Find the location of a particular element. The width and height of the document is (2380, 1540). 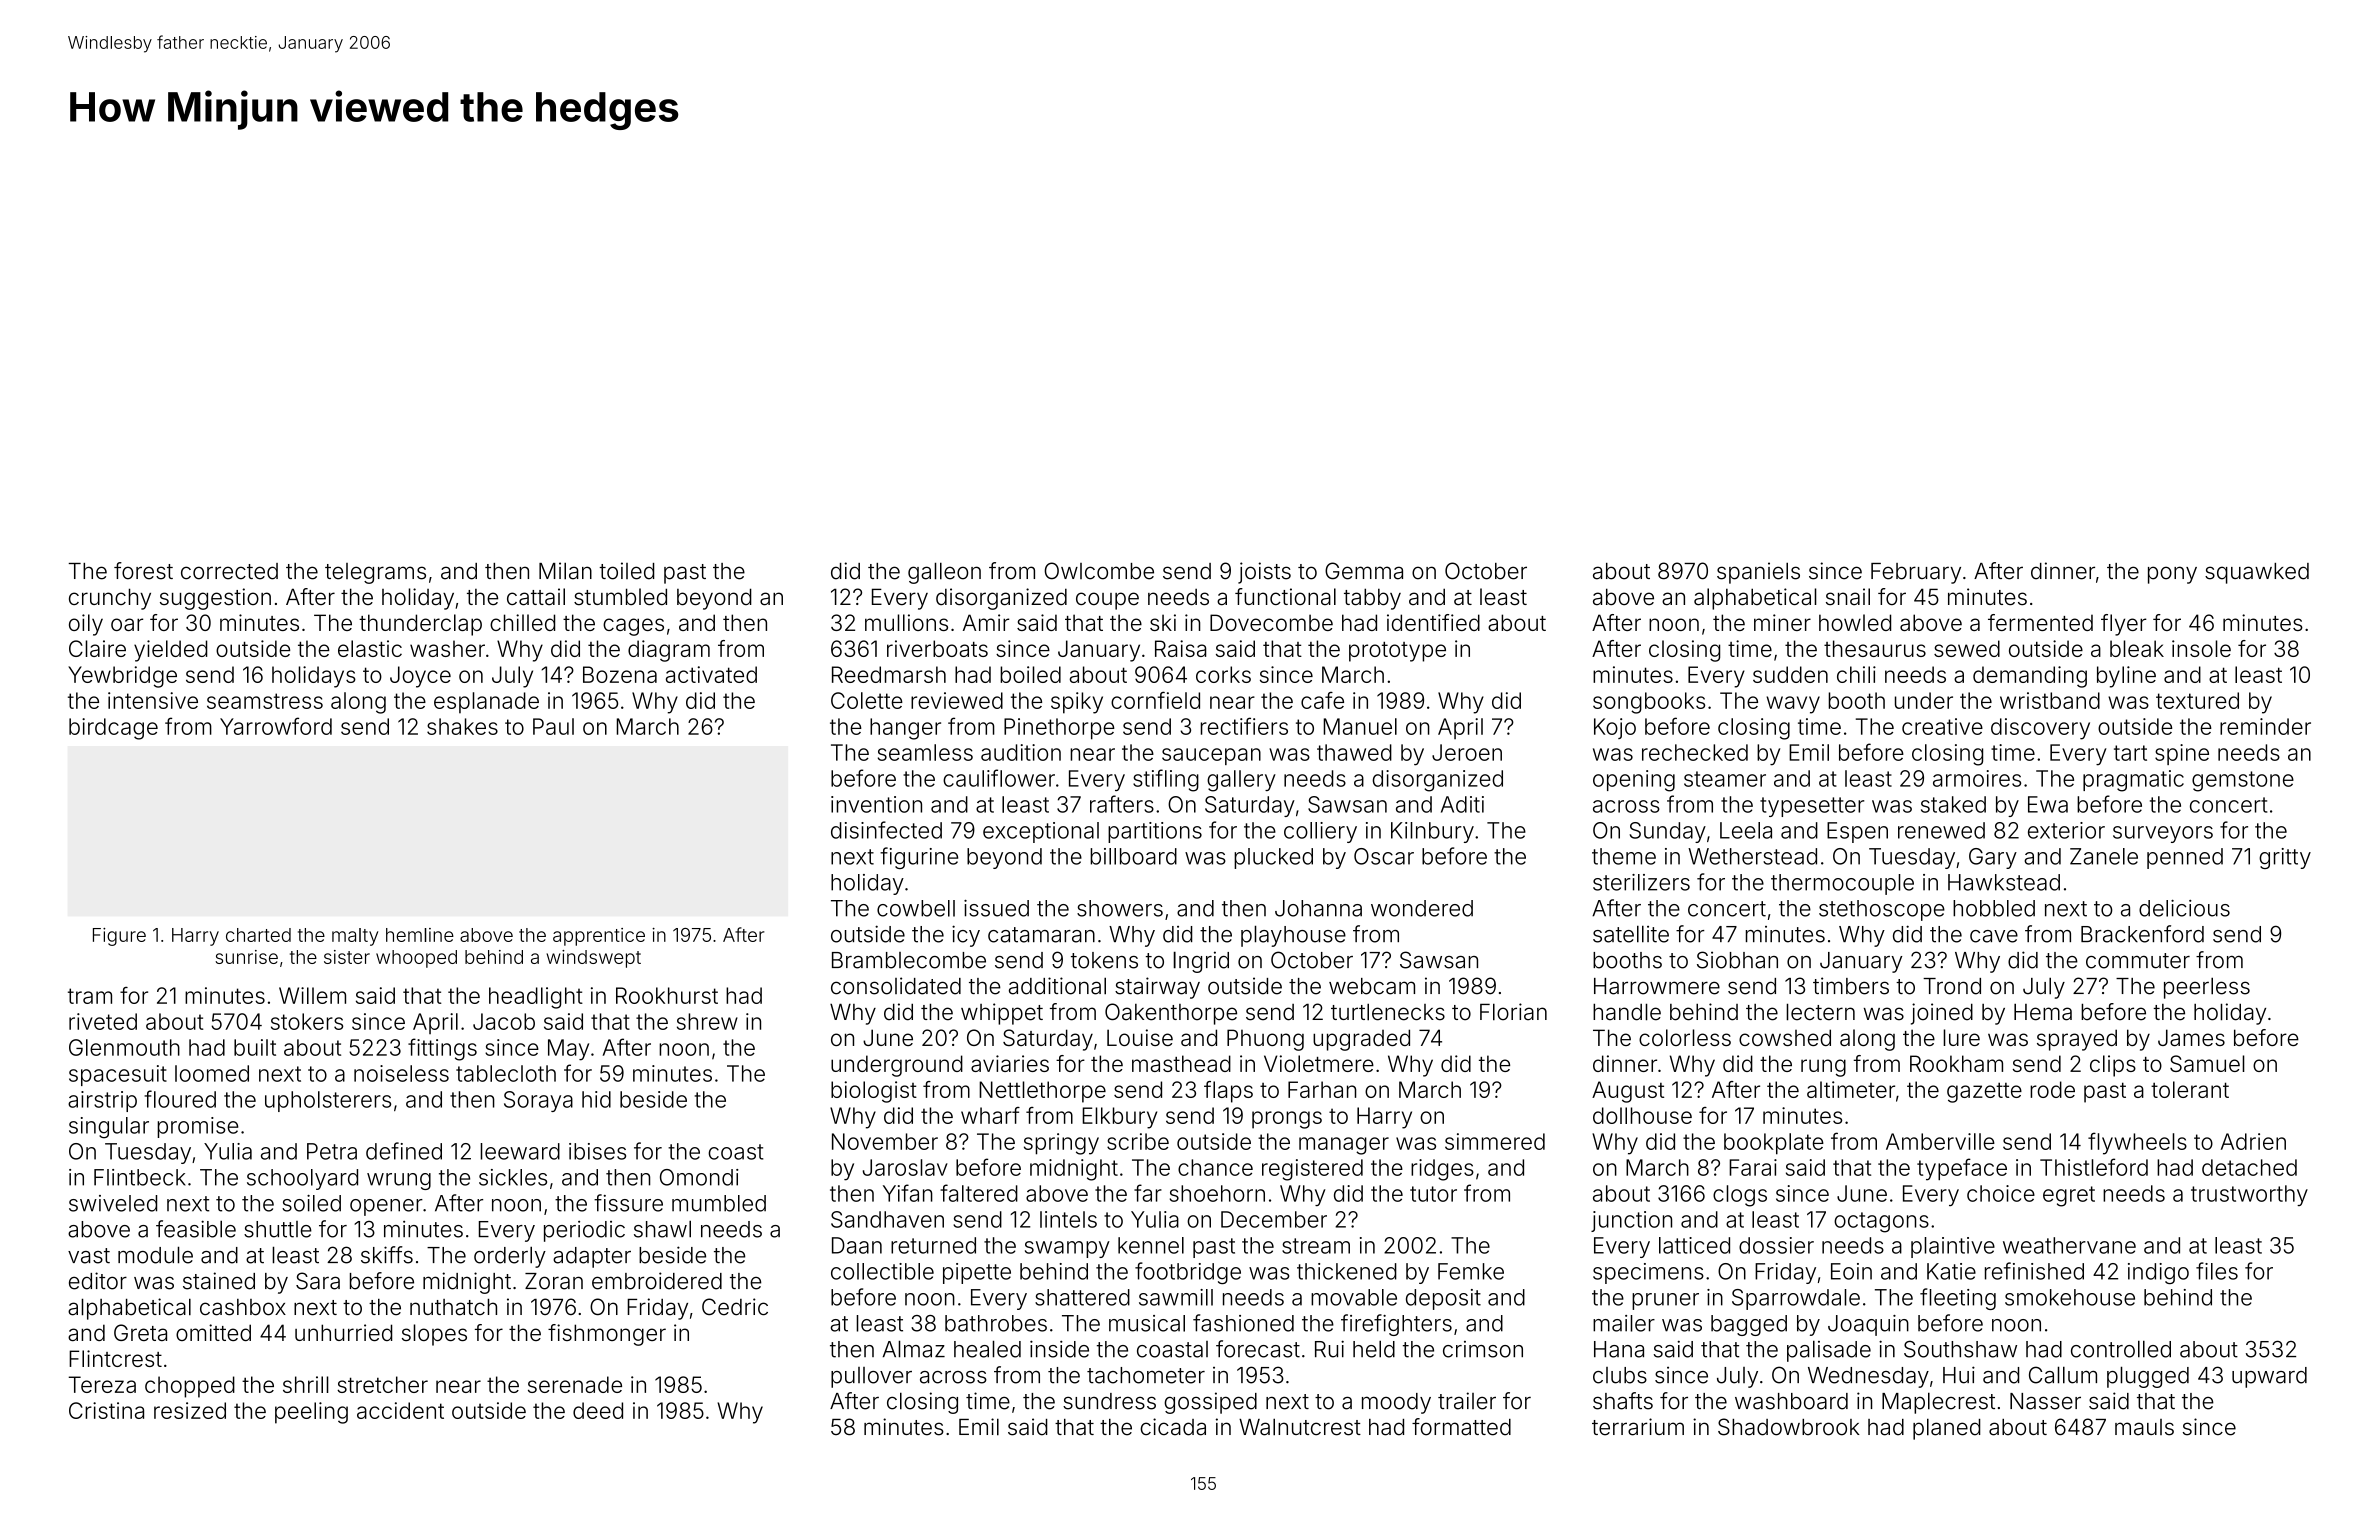

Gemma is located at coordinates (1364, 571).
